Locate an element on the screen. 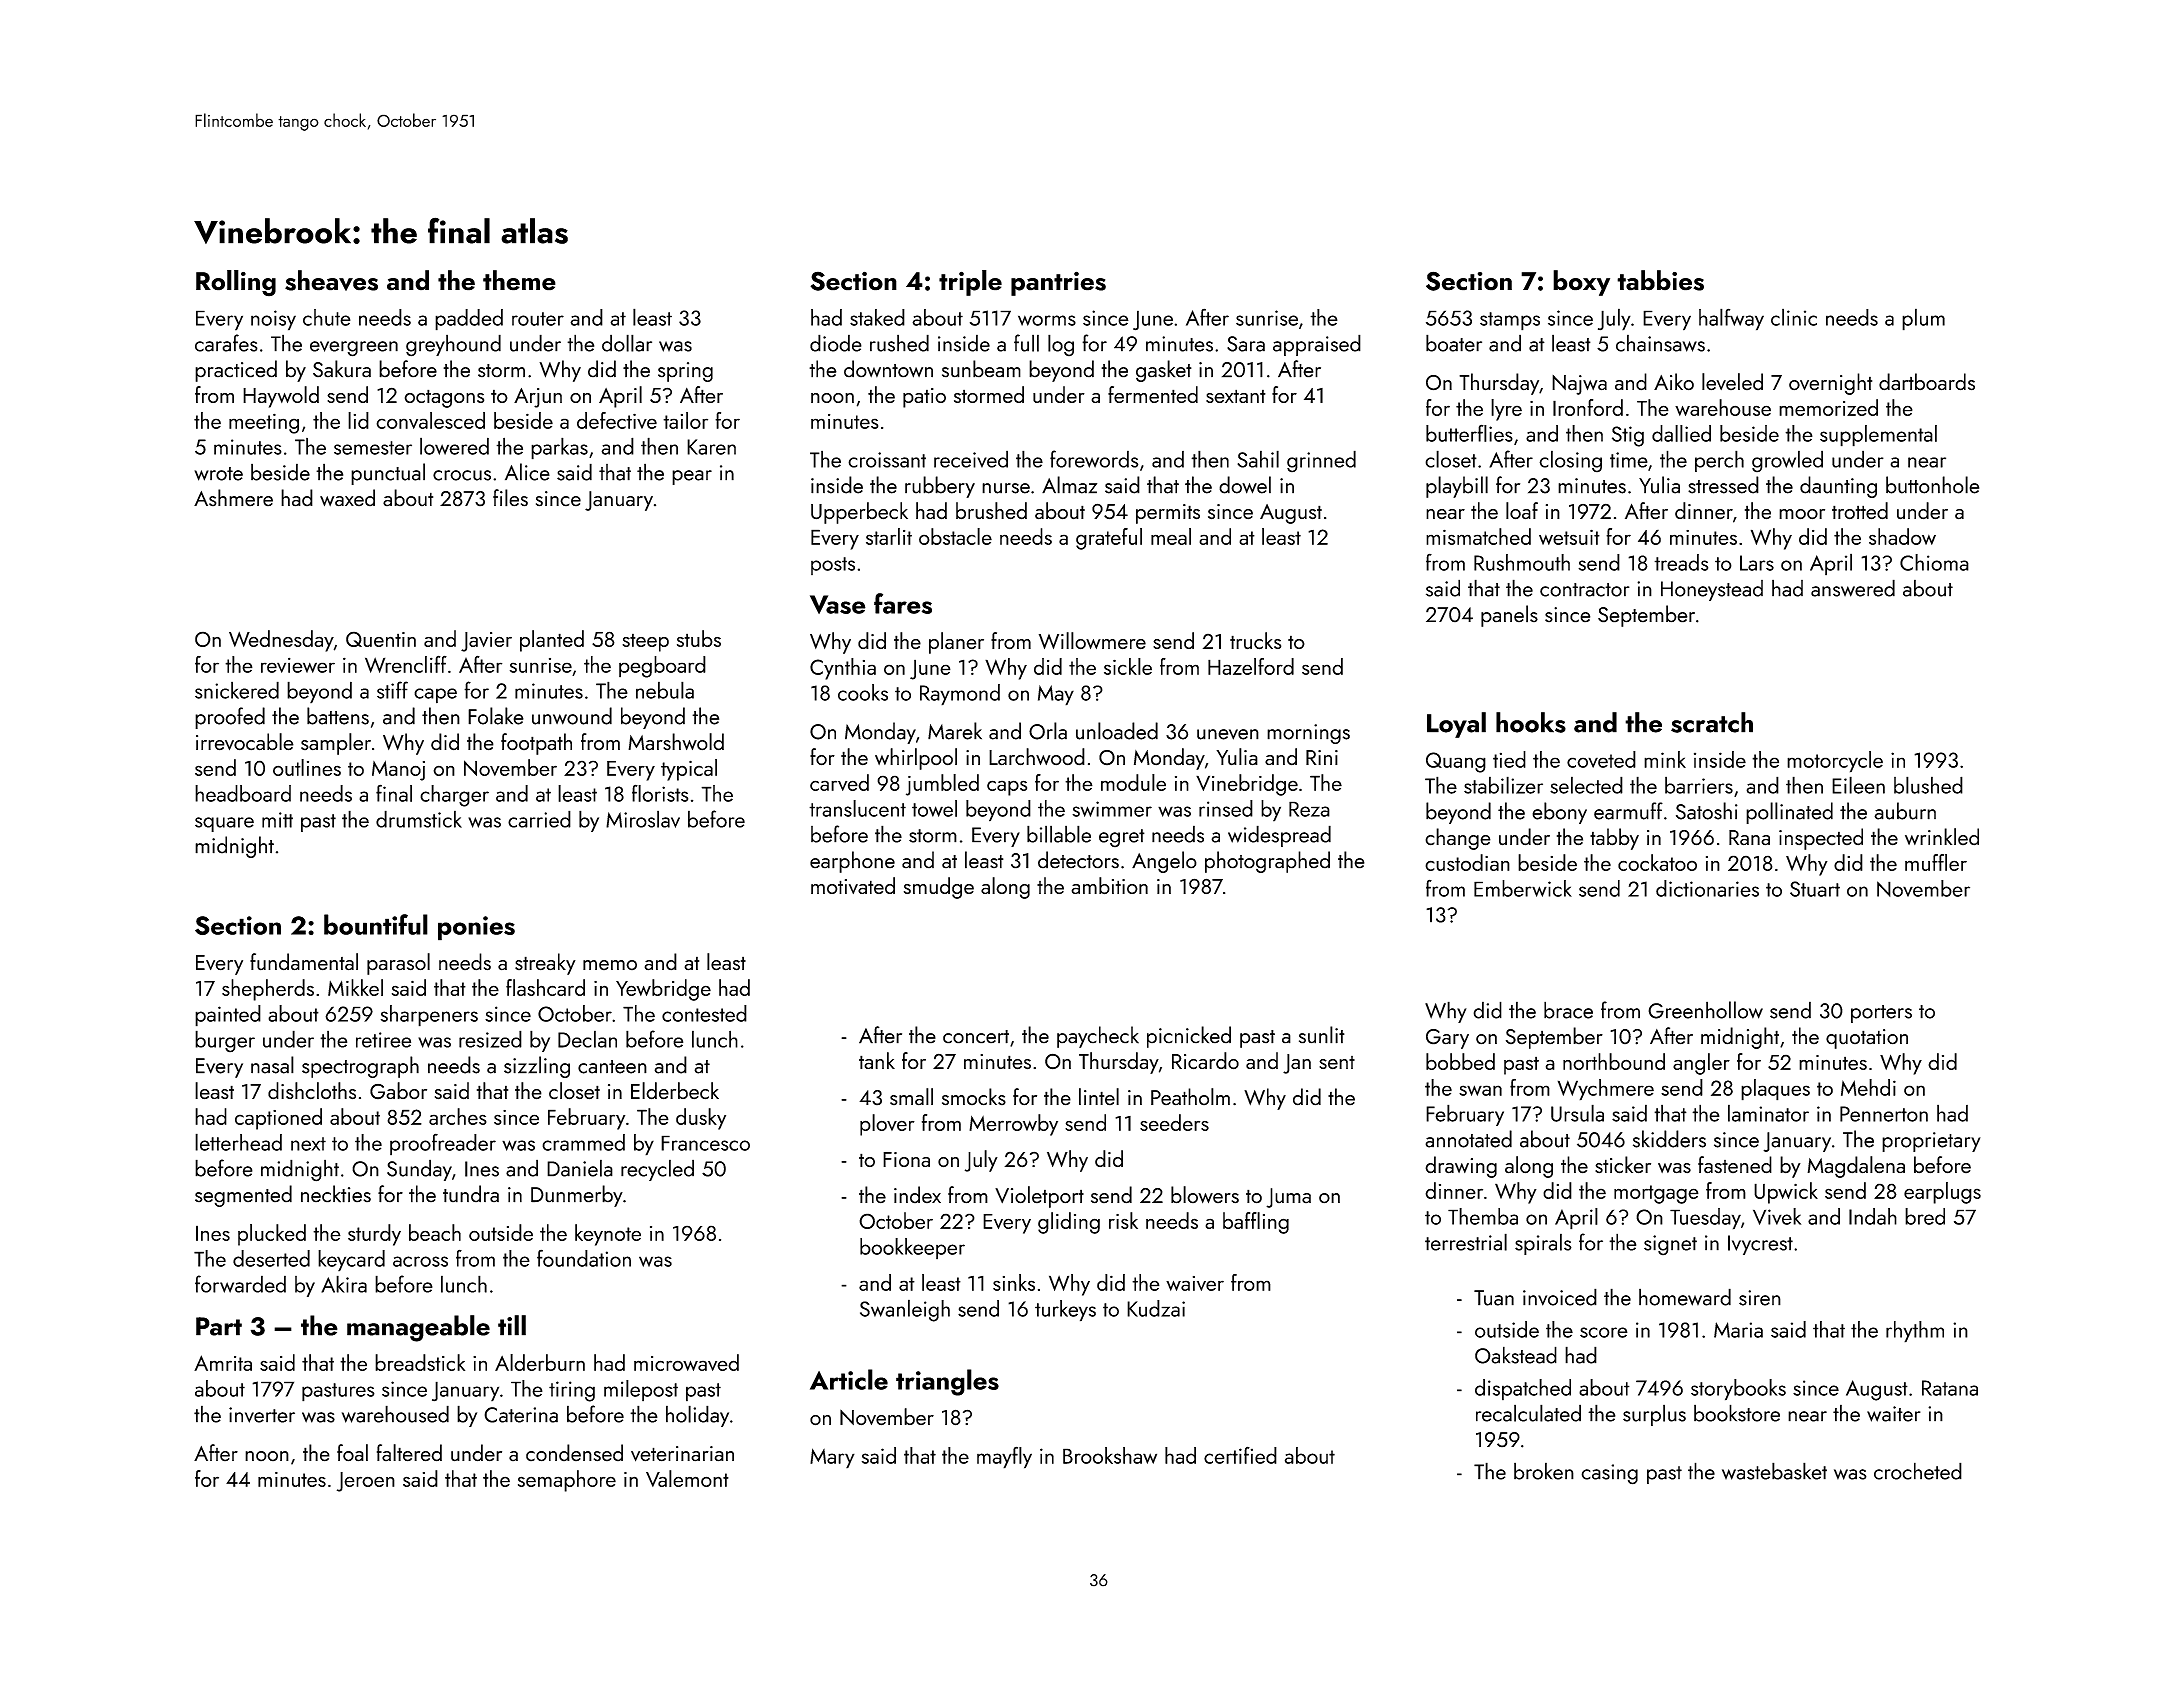 The width and height of the screenshot is (2178, 1683). waiver is located at coordinates (1195, 1283).
